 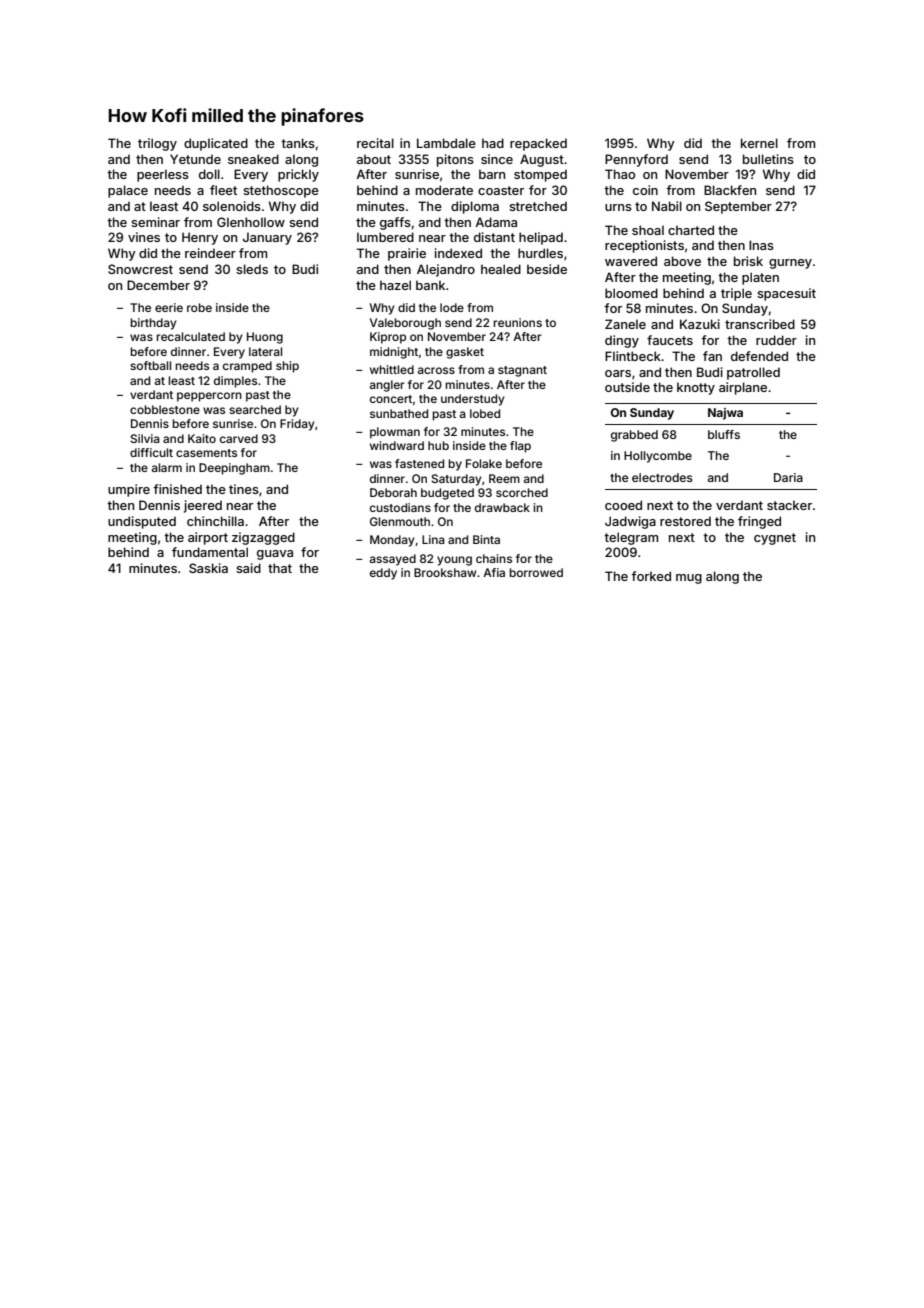 I want to click on duplicated, so click(x=216, y=144).
